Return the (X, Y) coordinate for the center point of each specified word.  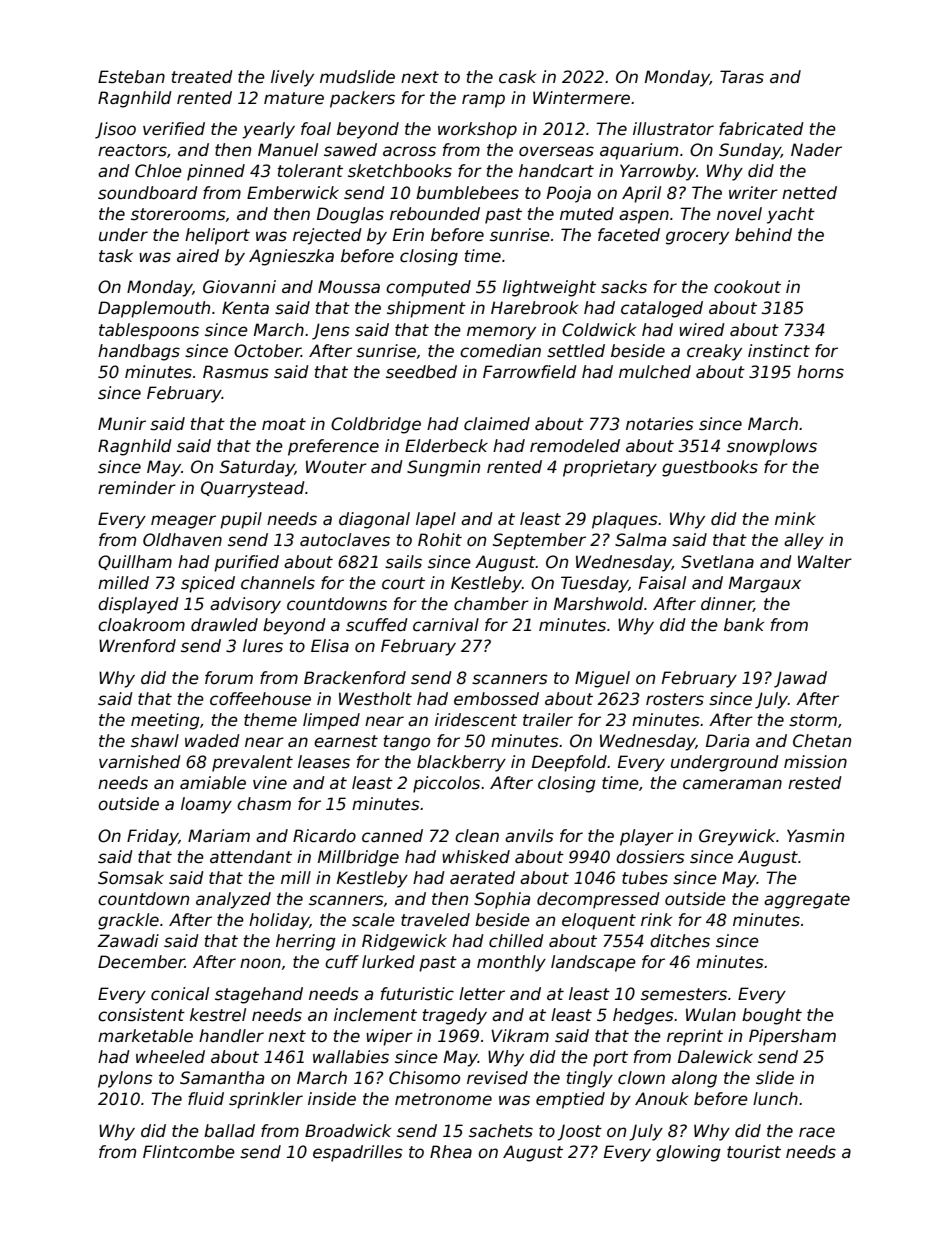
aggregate (807, 901)
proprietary (610, 468)
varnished (140, 762)
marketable (145, 1036)
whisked (476, 857)
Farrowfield (530, 372)
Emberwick (293, 193)
